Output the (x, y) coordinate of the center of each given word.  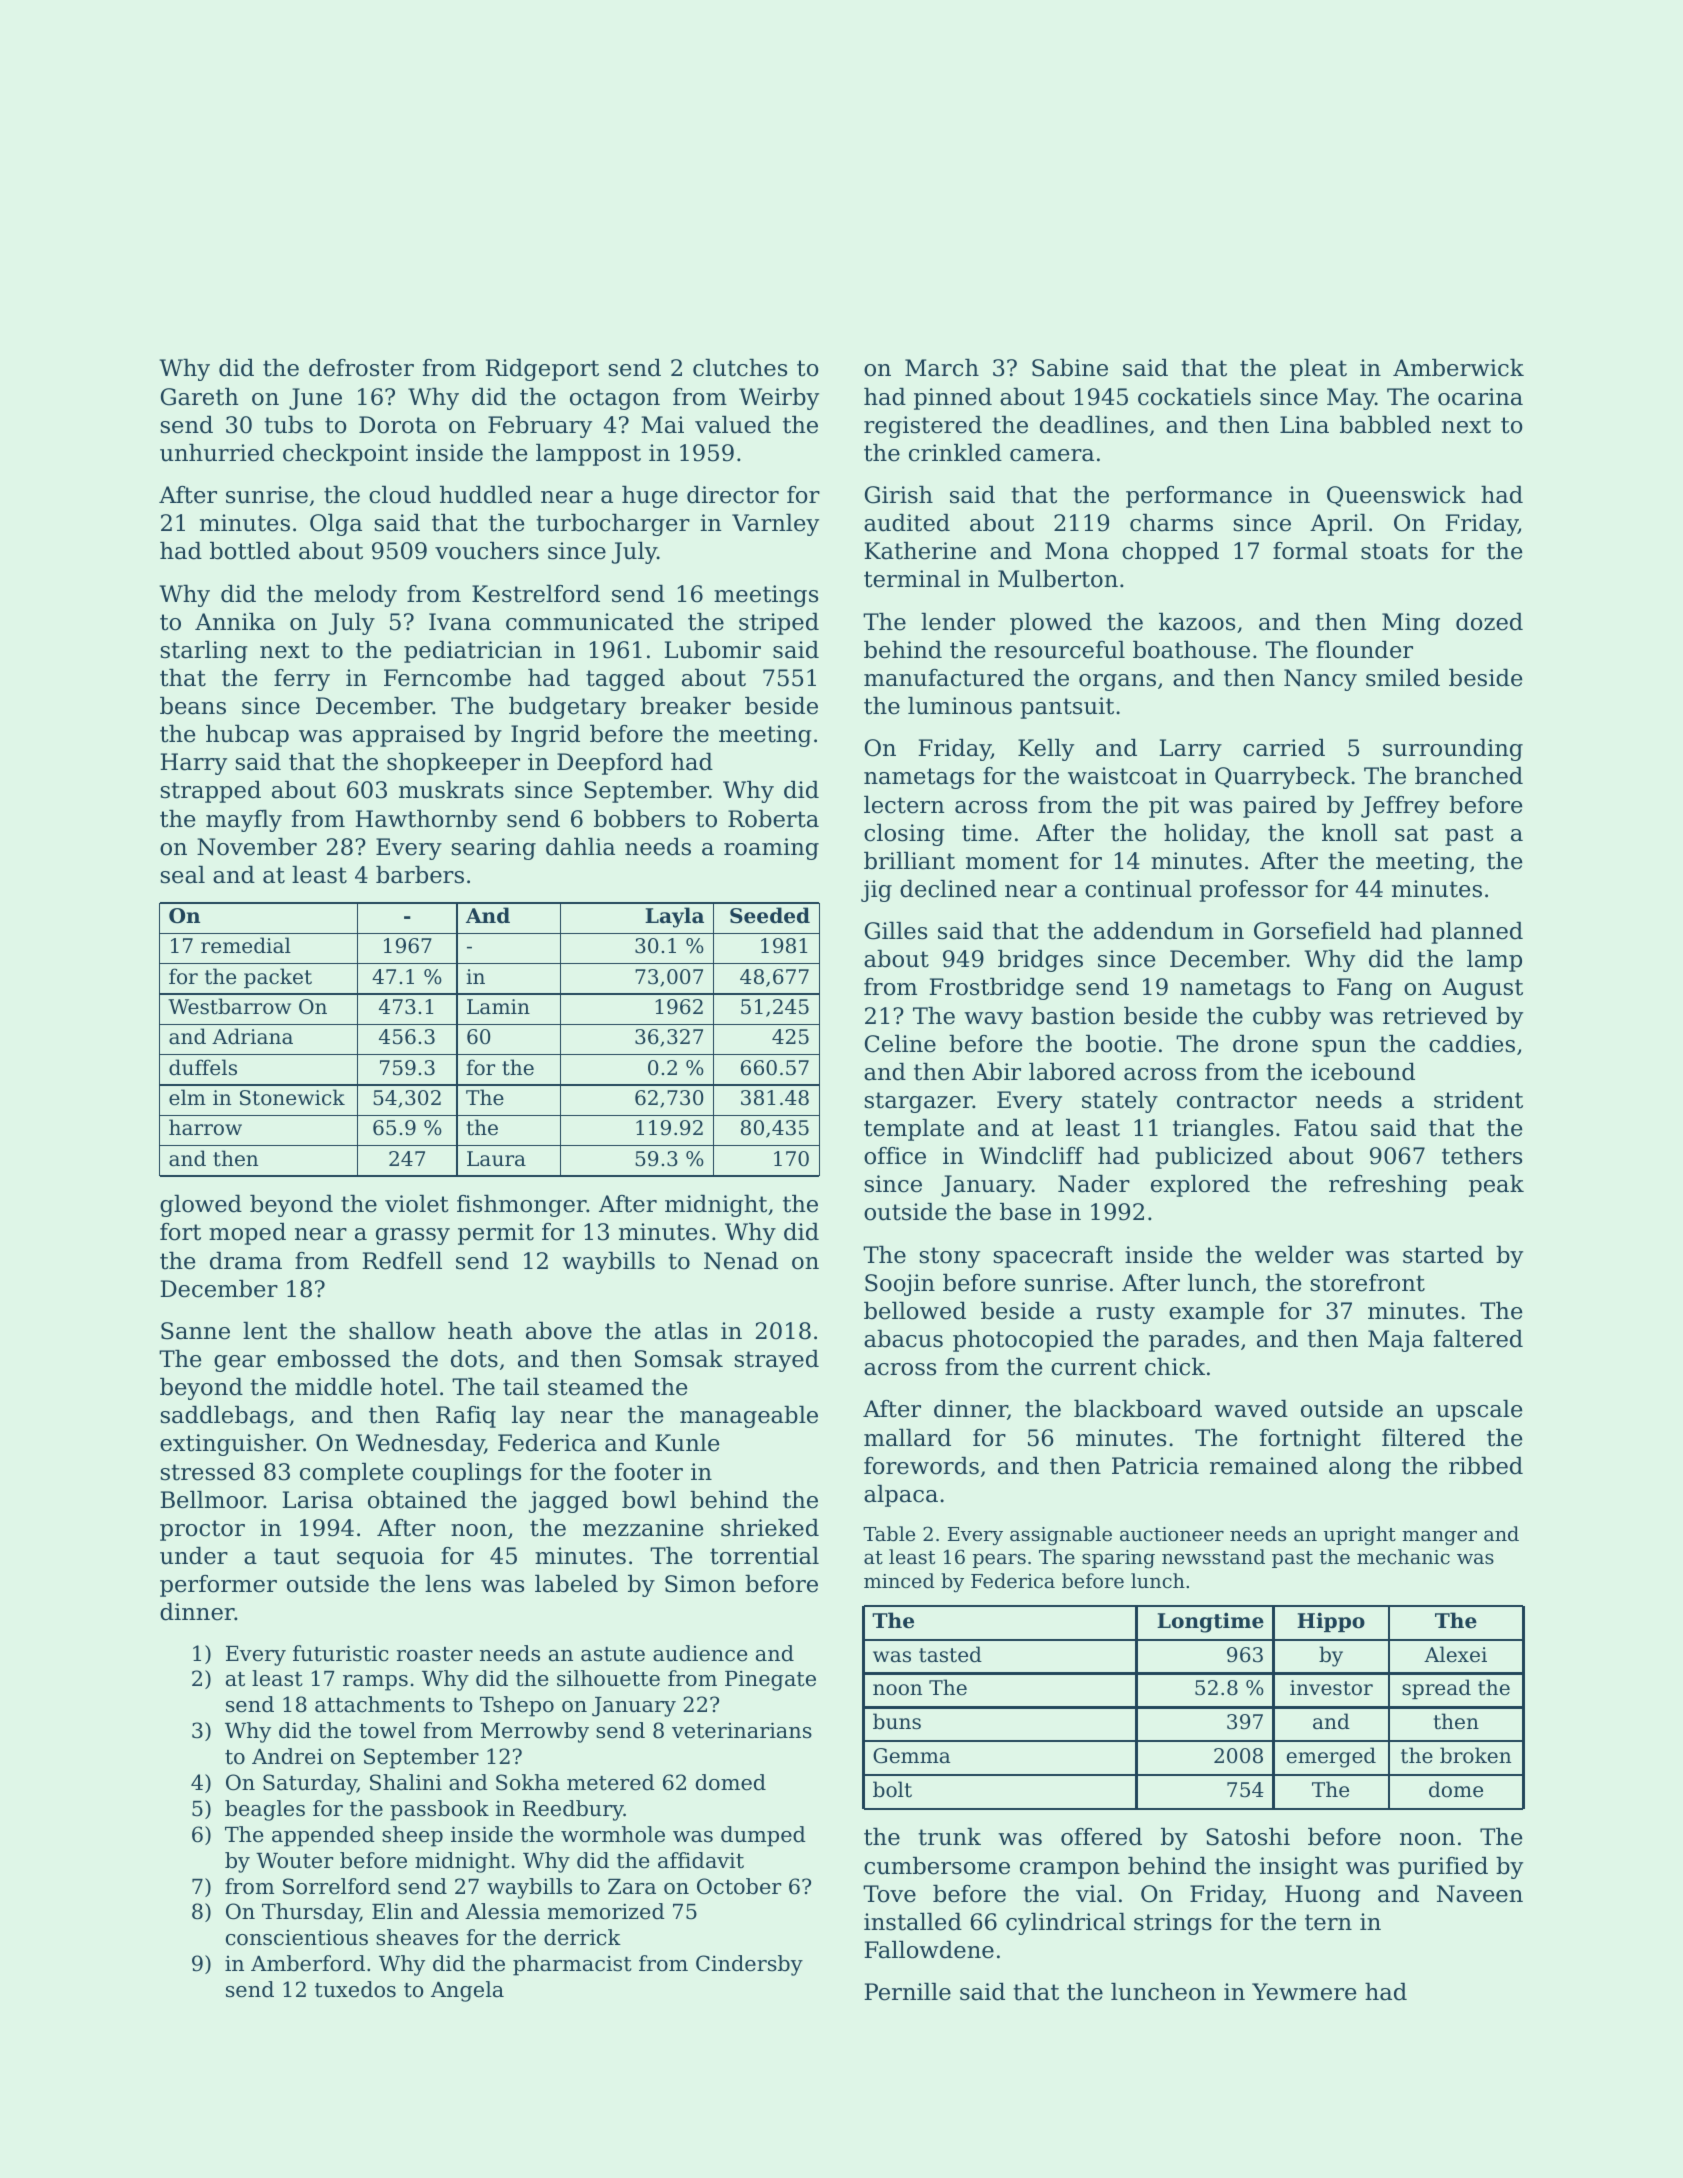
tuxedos (355, 1989)
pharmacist (572, 1965)
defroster (361, 368)
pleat (1318, 370)
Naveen (1480, 1894)
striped (779, 624)
